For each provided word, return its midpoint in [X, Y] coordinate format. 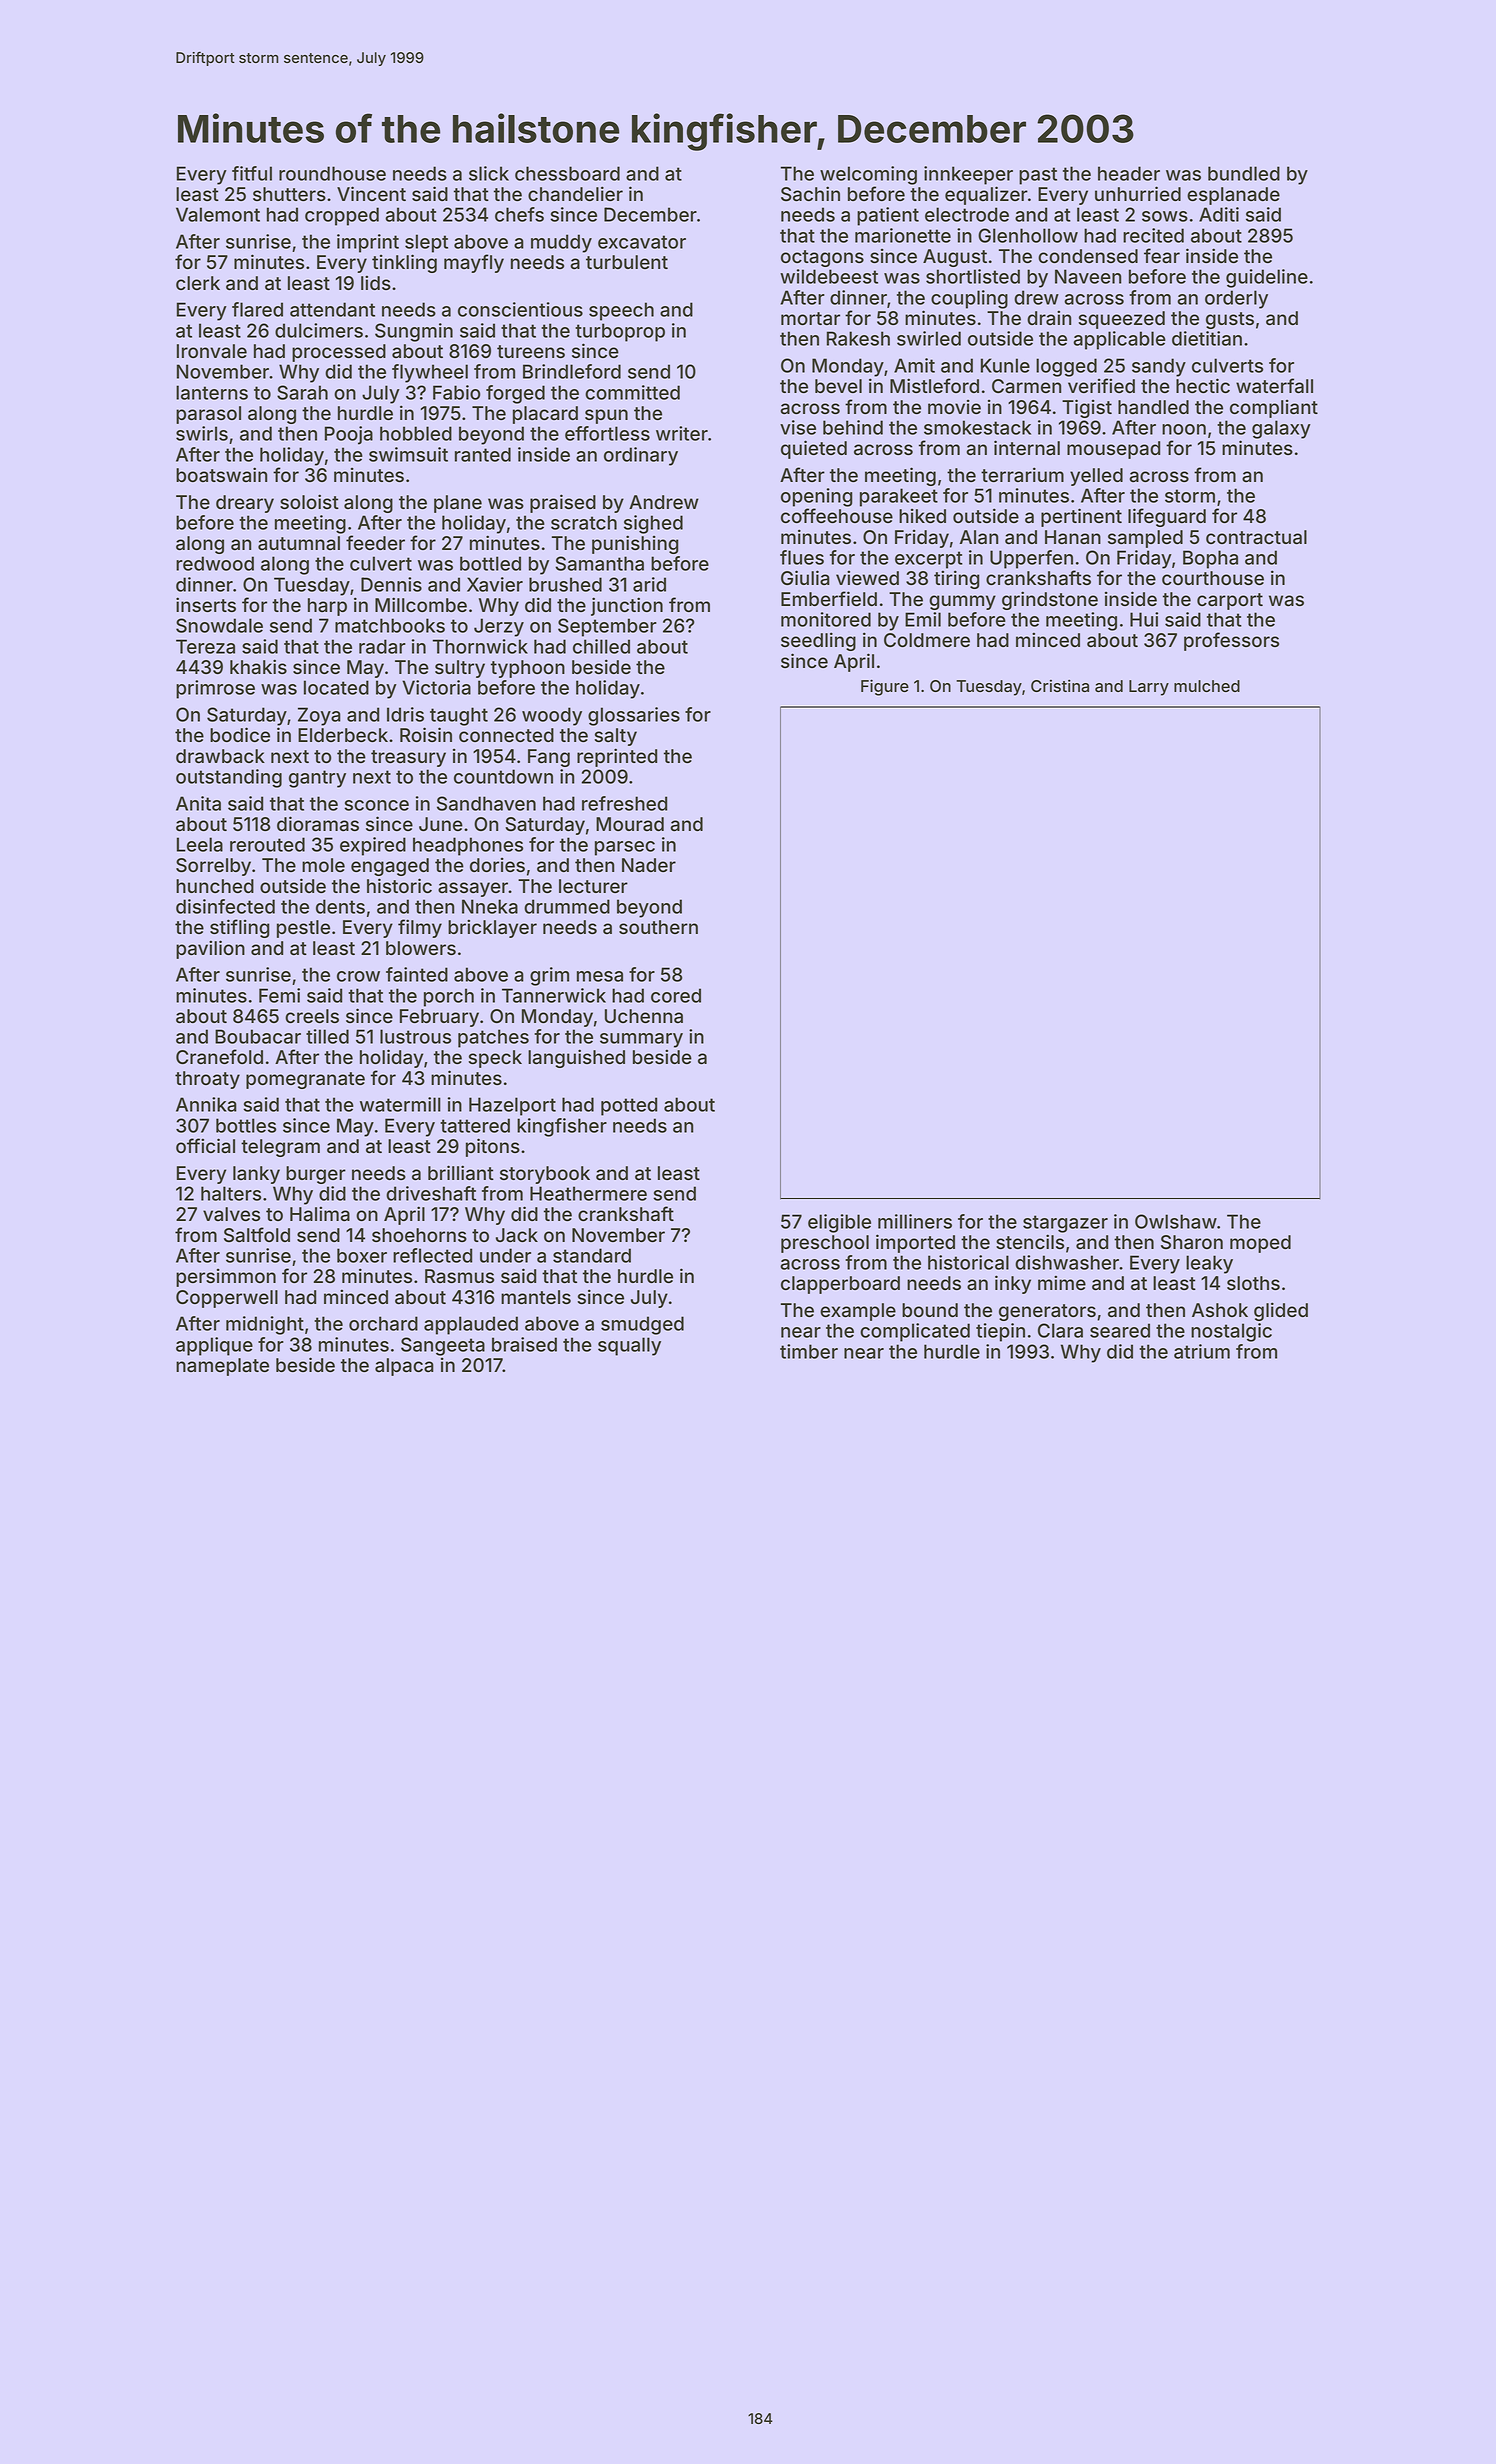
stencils [1030, 1241]
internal [1027, 447]
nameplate [222, 1367]
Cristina [1060, 685]
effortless [607, 433]
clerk [198, 283]
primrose [215, 689]
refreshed [624, 803]
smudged [642, 1325]
